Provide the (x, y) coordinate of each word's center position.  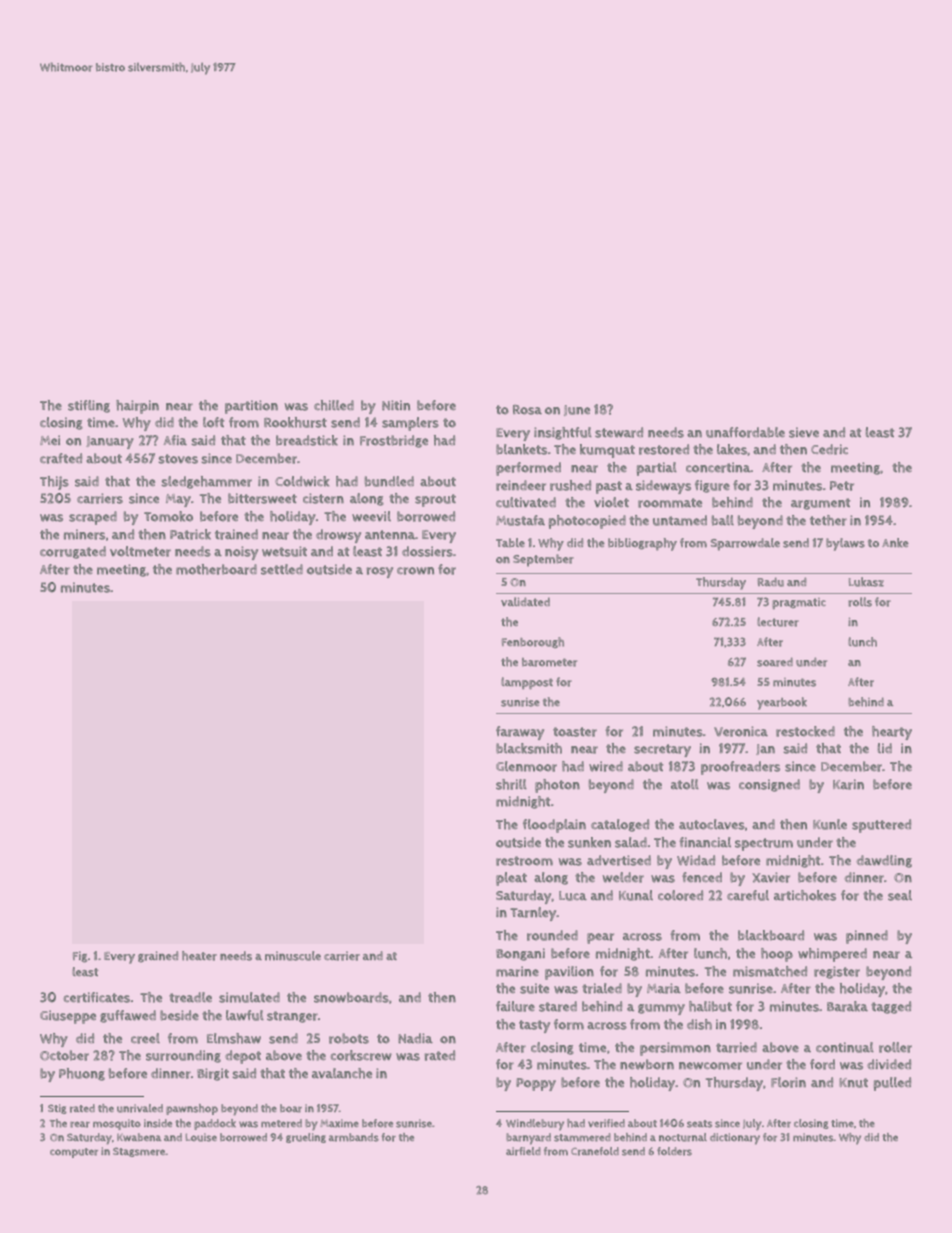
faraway (520, 733)
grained (158, 957)
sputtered (881, 826)
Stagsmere (139, 1152)
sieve (804, 432)
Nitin (396, 405)
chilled (334, 405)
